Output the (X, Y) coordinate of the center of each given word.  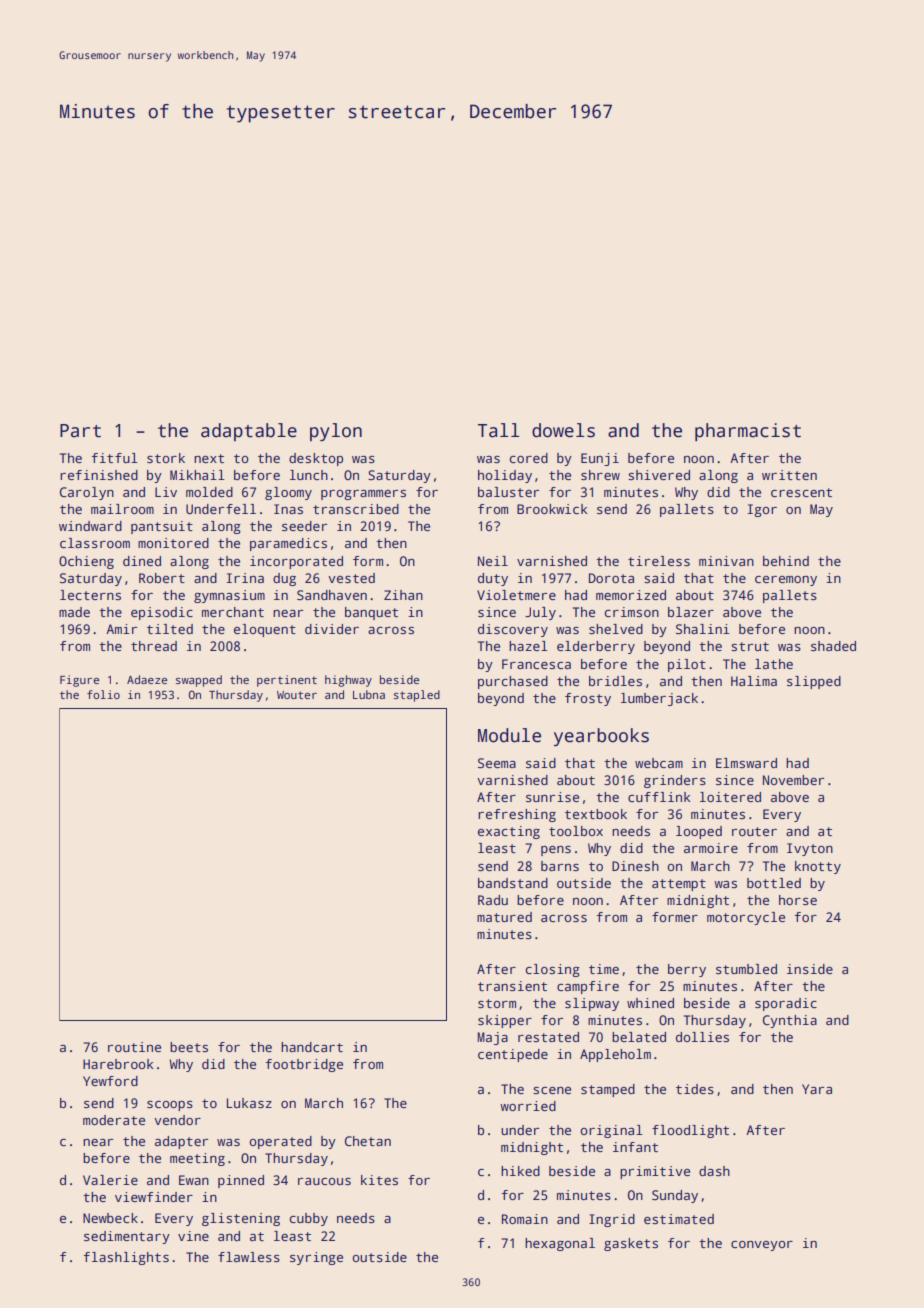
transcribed (356, 509)
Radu (493, 900)
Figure (79, 681)
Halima (754, 681)
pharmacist (748, 432)
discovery (513, 630)
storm (497, 1003)
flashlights (126, 1258)
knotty (818, 867)
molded (209, 492)
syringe (316, 1258)
